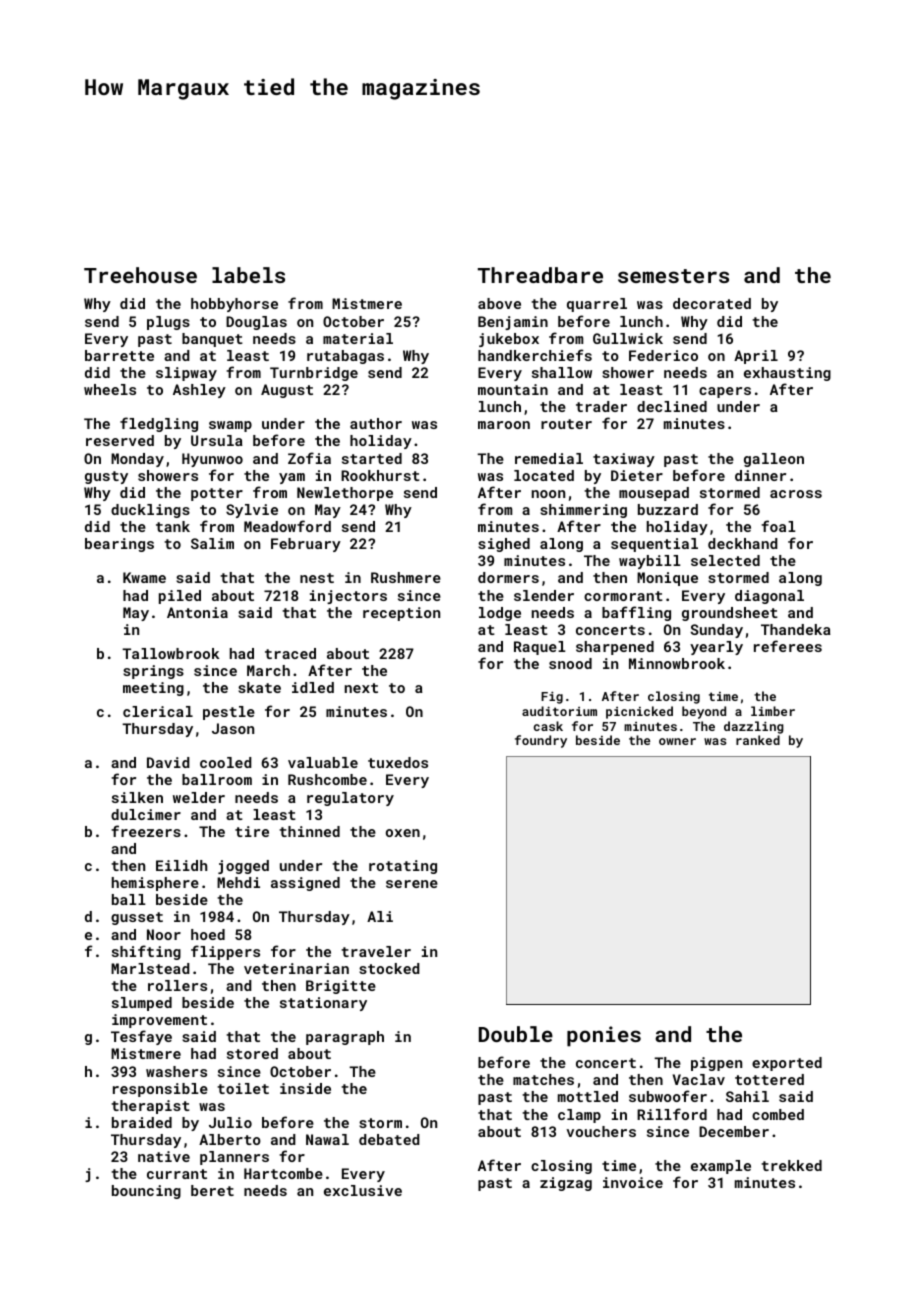 This image has width=924, height=1308. I want to click on router, so click(566, 424).
